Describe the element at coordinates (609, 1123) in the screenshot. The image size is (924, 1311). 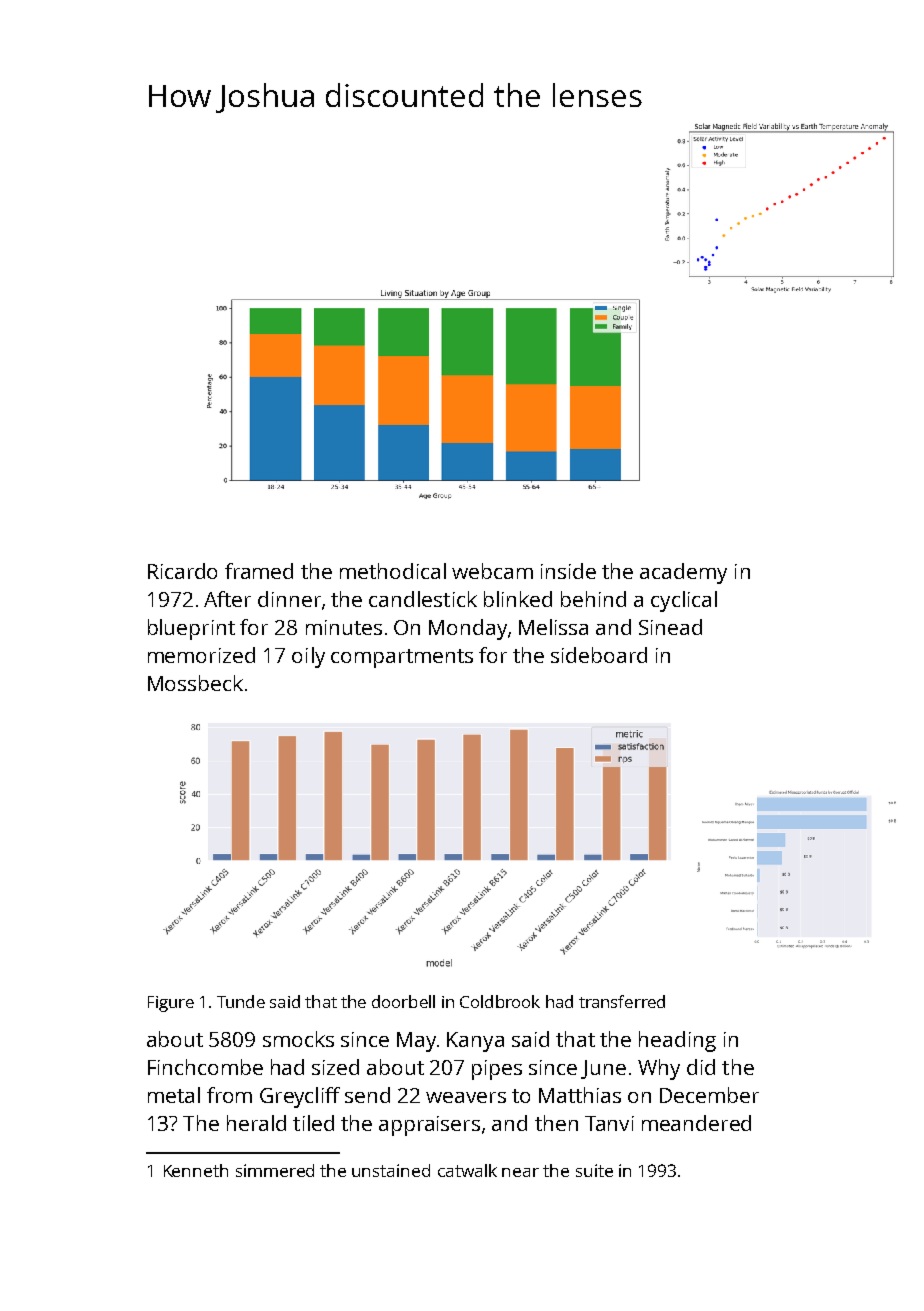
I see `Tanvi` at that location.
